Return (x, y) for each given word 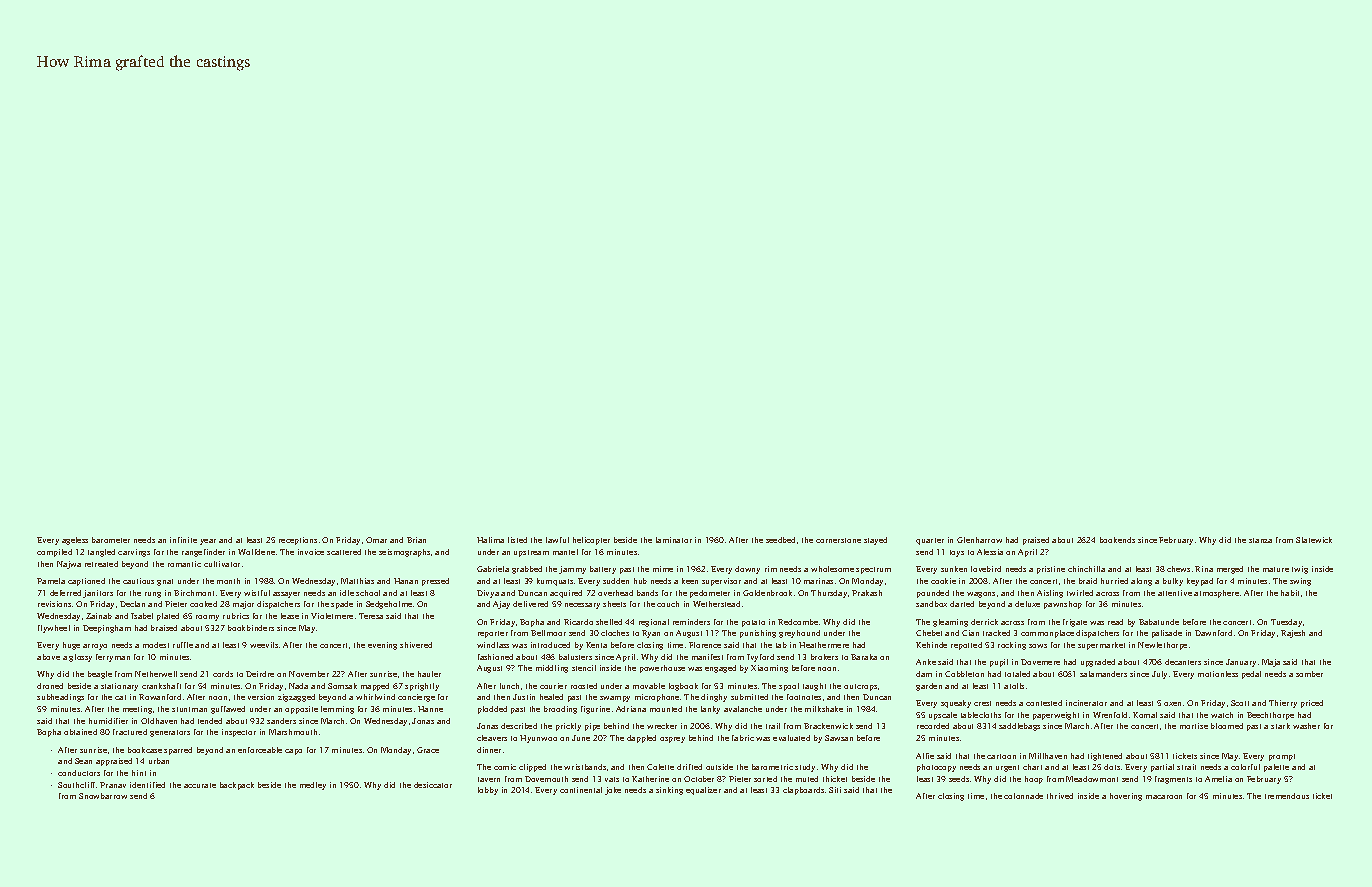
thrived (1060, 796)
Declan (132, 604)
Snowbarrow (103, 796)
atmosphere (1216, 594)
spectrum (873, 570)
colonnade (1023, 796)
